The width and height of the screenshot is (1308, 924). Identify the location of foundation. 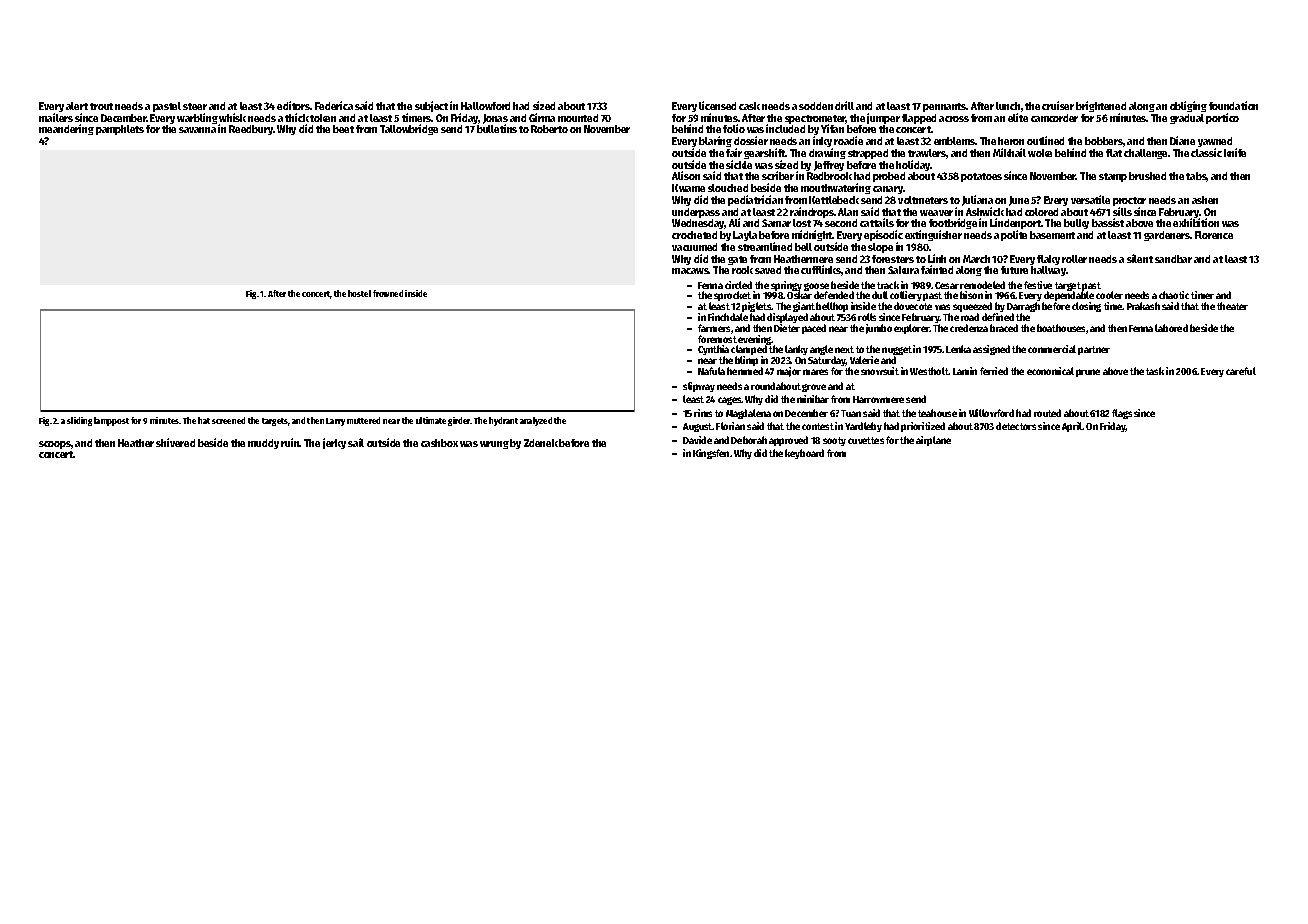
(1233, 105).
